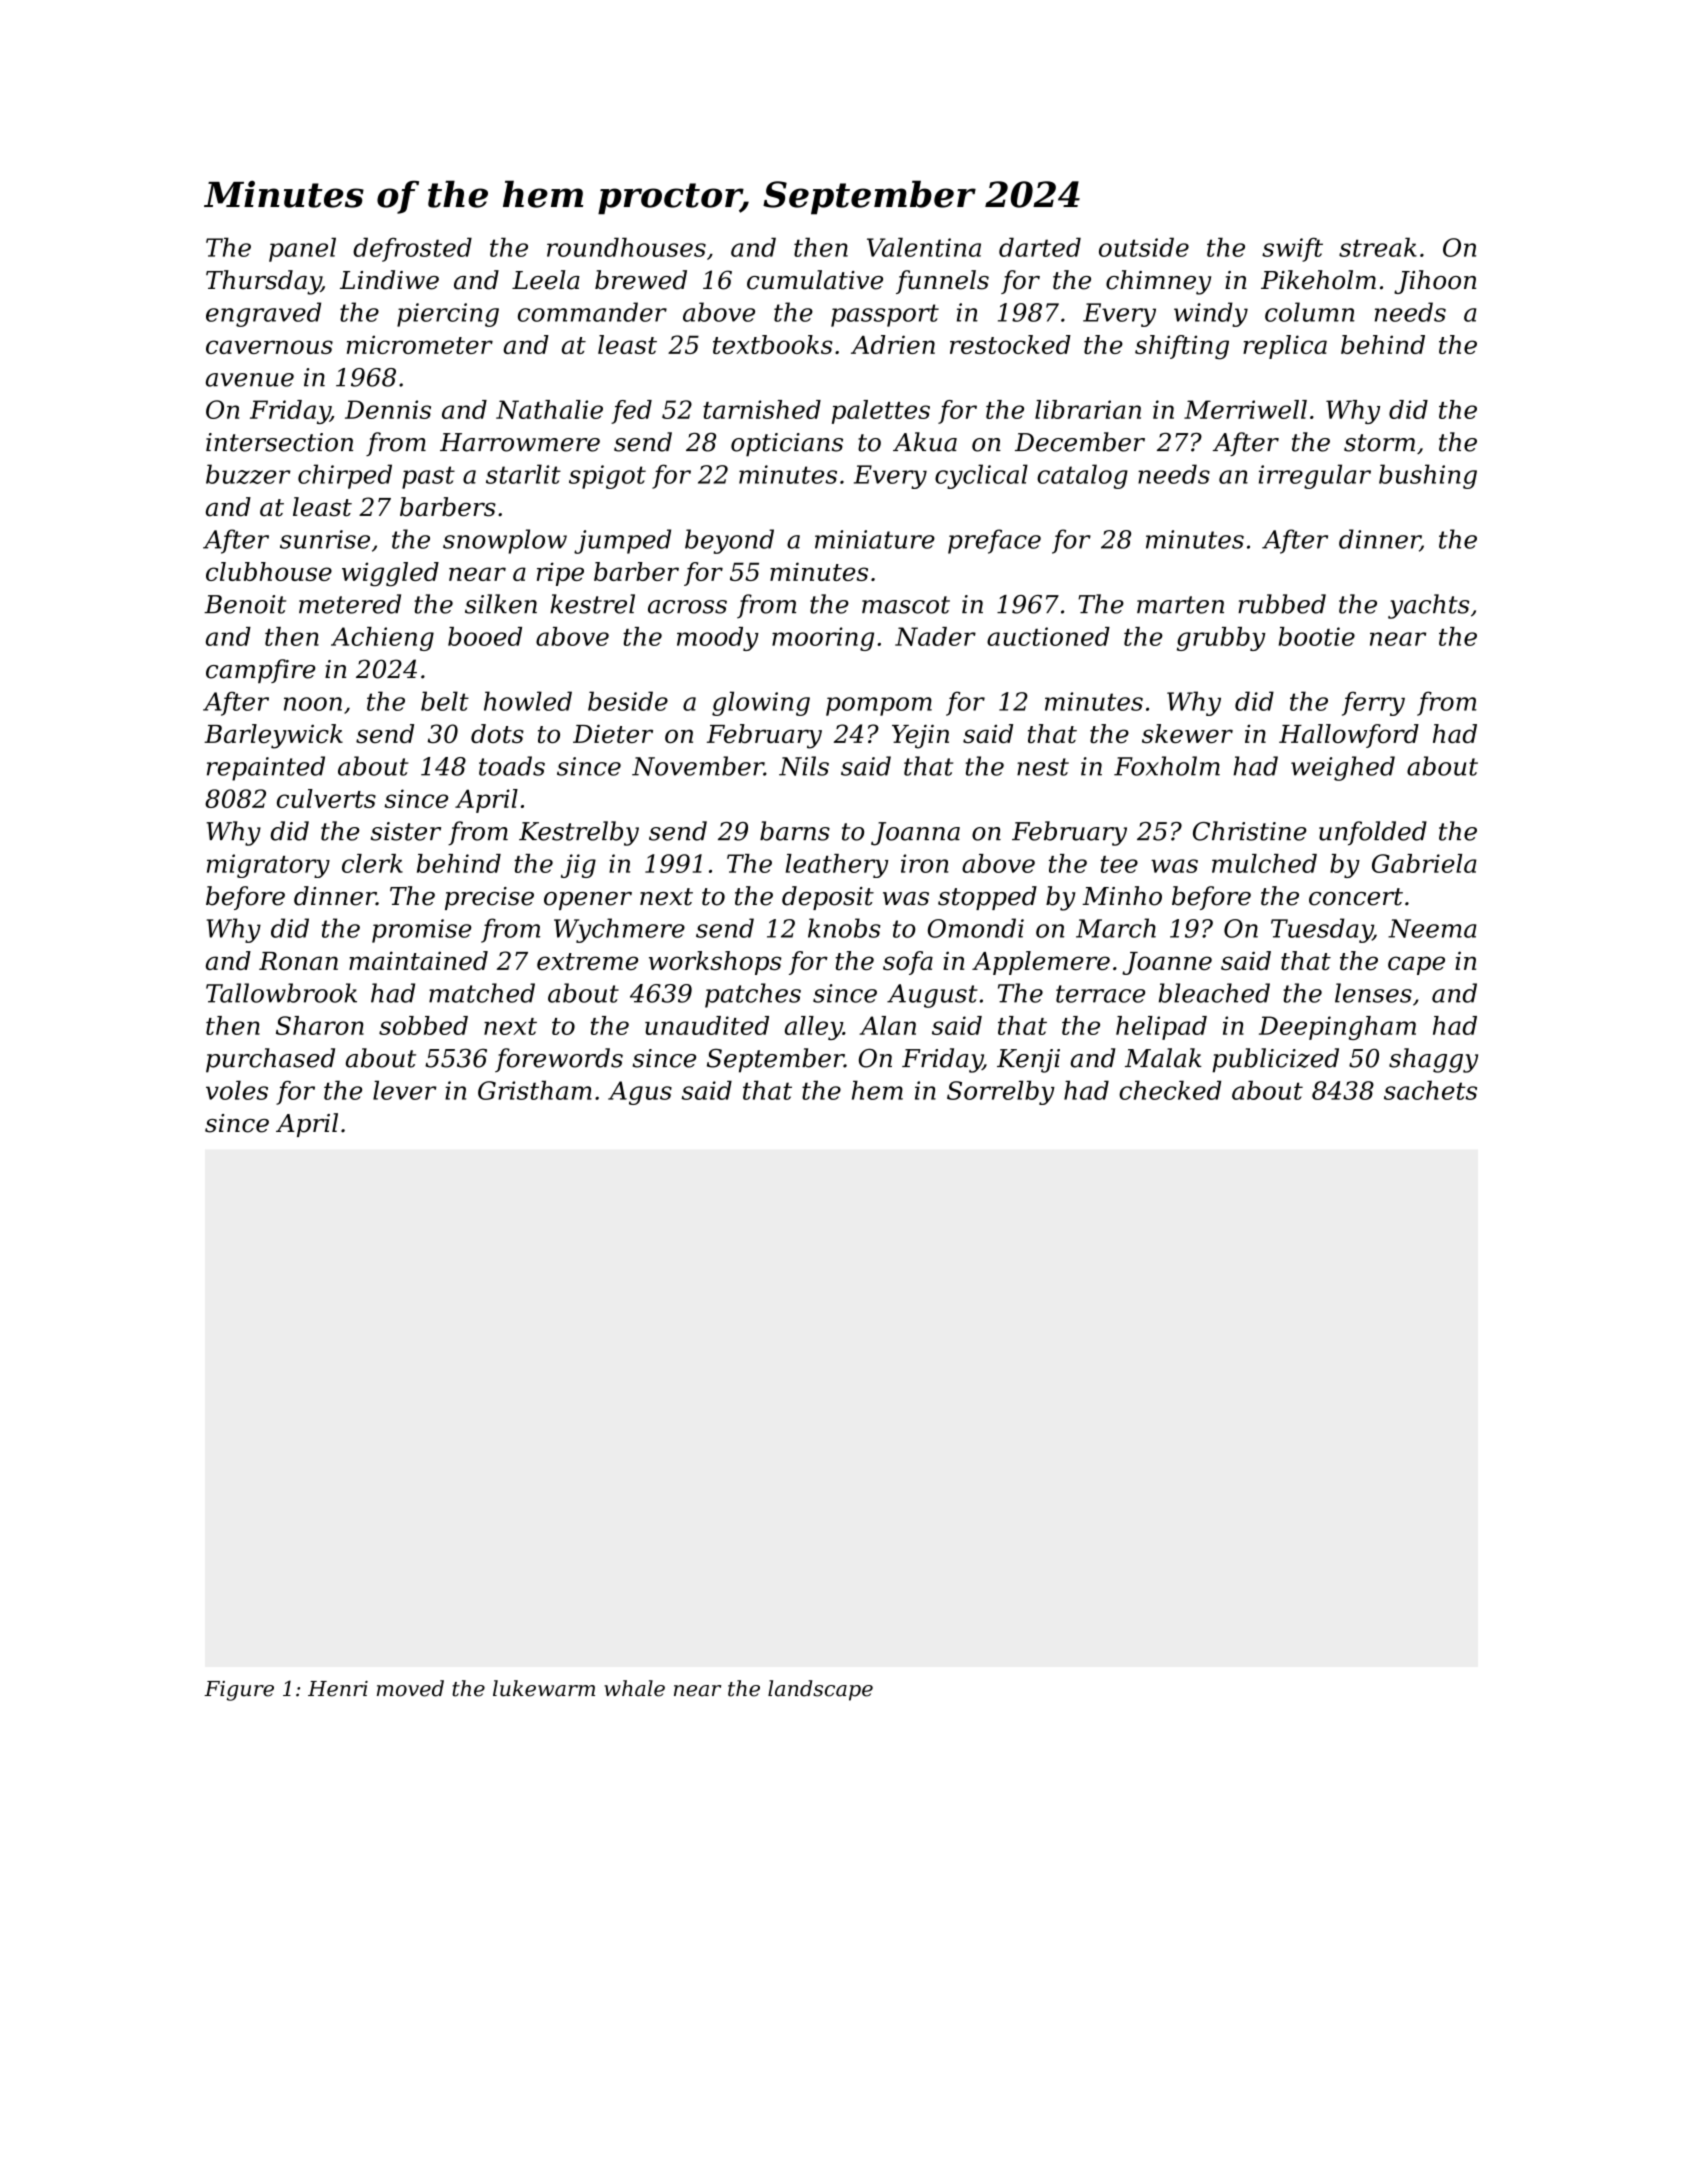  I want to click on Valentina, so click(924, 247).
